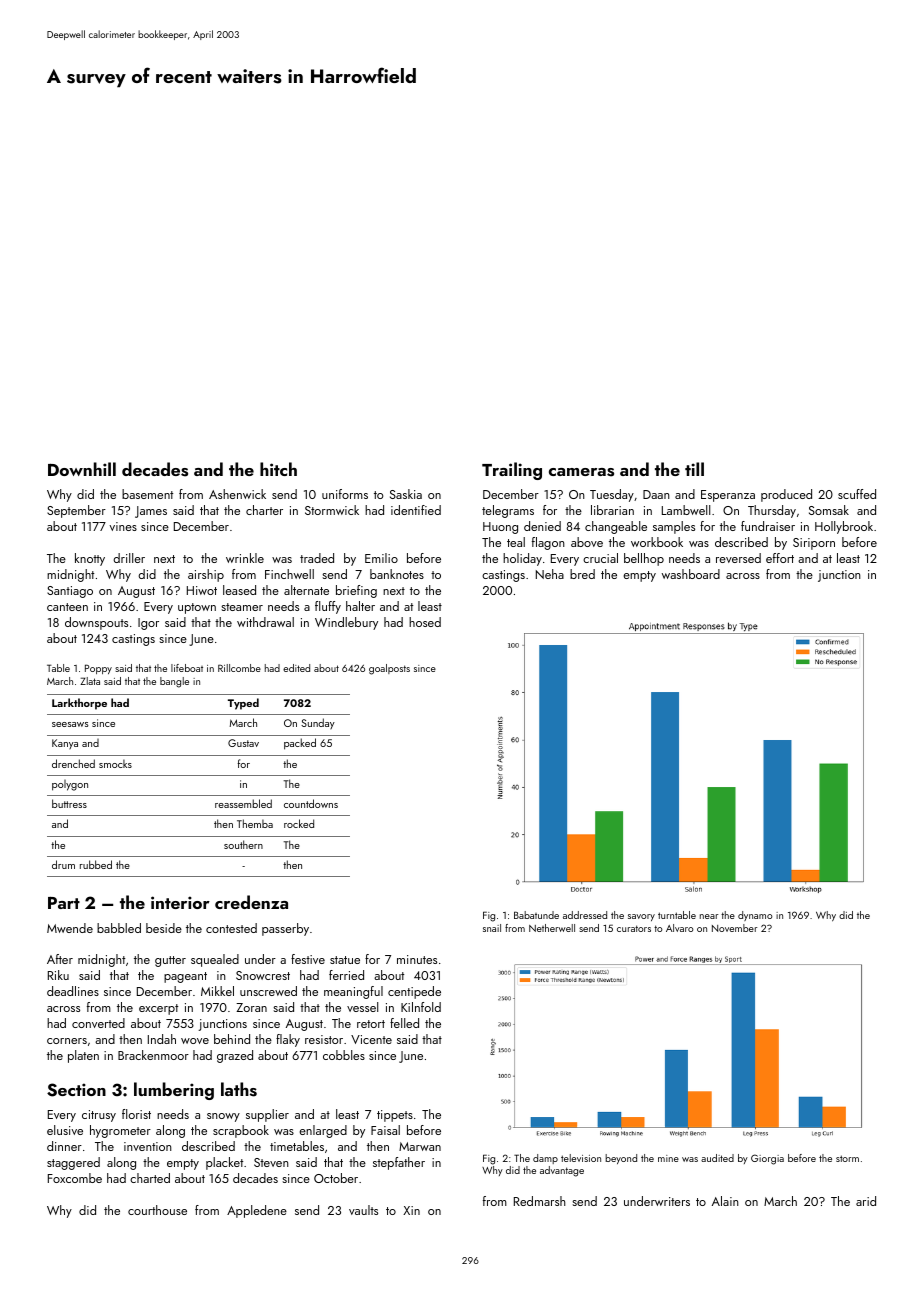 The height and width of the image is (1308, 924). I want to click on cobbles, so click(344, 1055).
